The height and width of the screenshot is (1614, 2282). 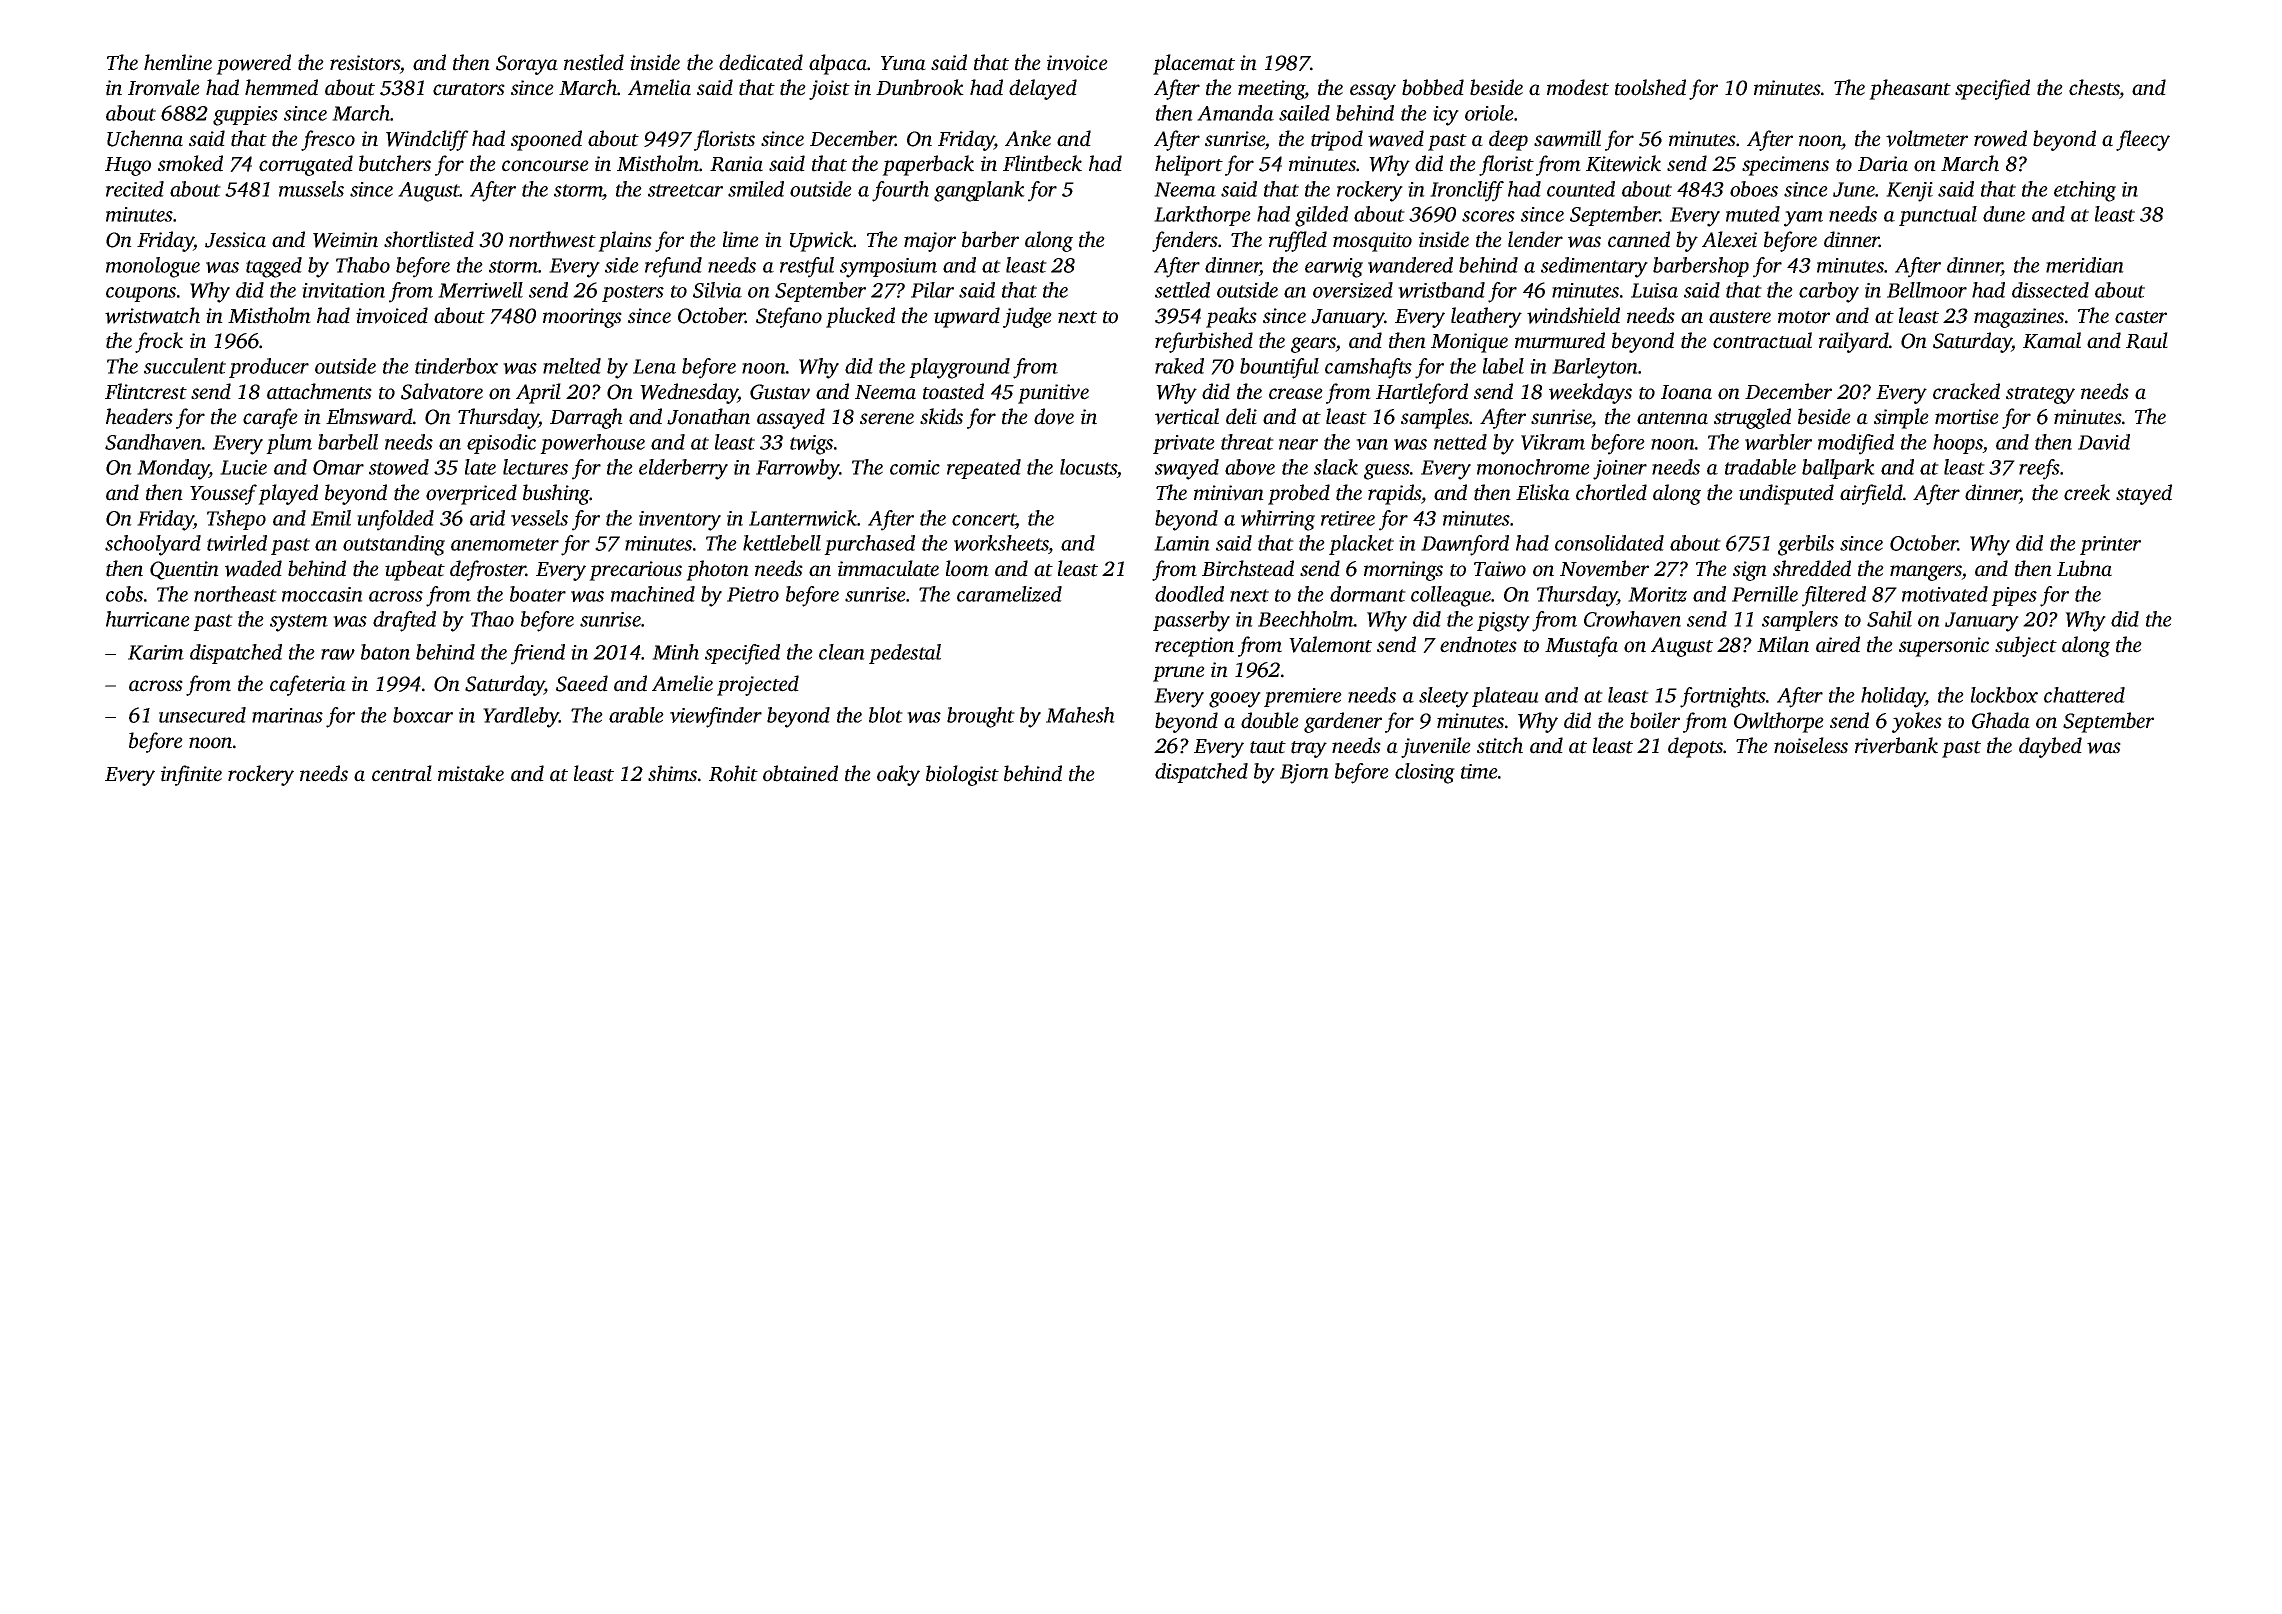 I want to click on recited, so click(x=135, y=189).
